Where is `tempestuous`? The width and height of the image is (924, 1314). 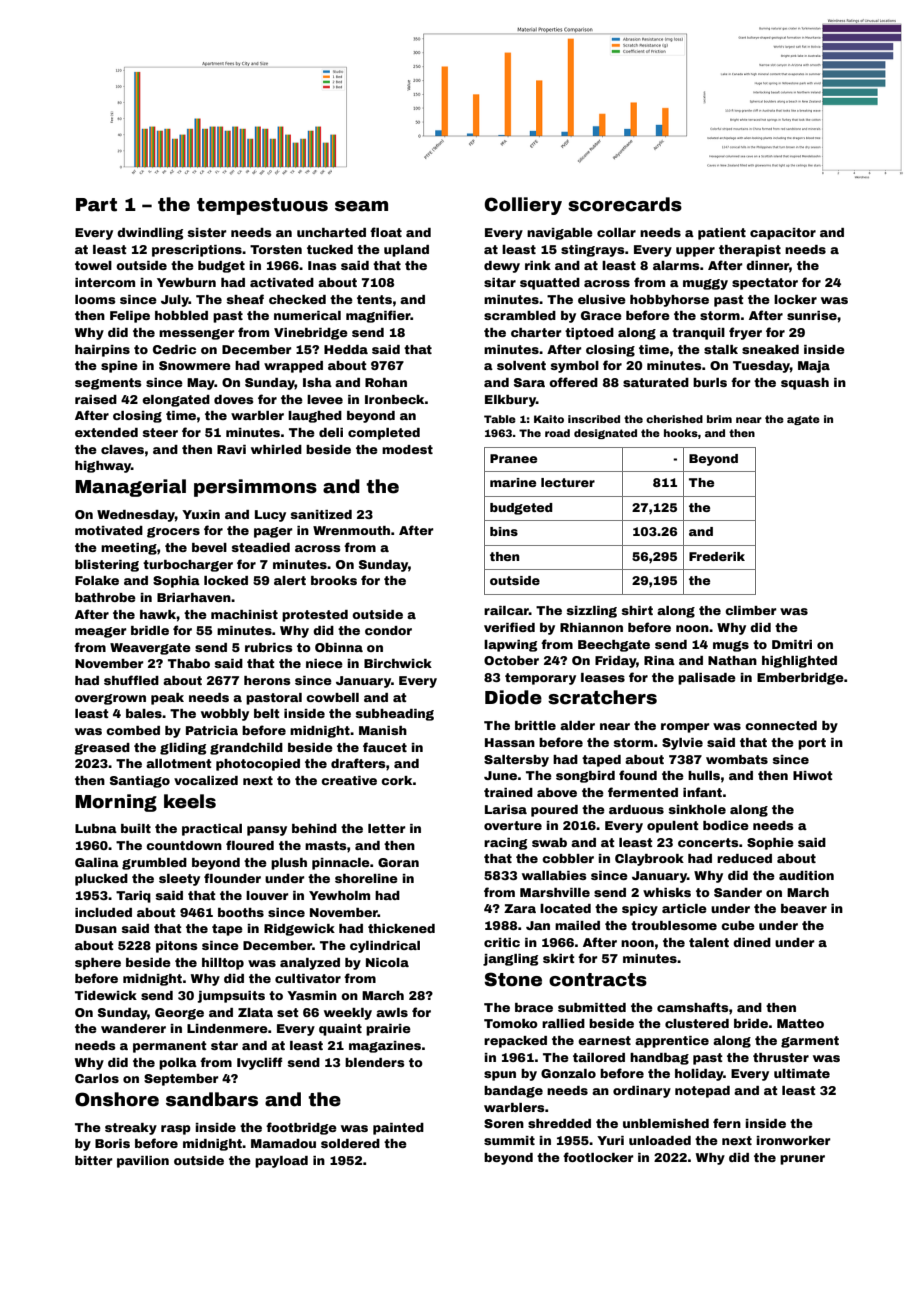
tempestuous is located at coordinates (262, 206).
